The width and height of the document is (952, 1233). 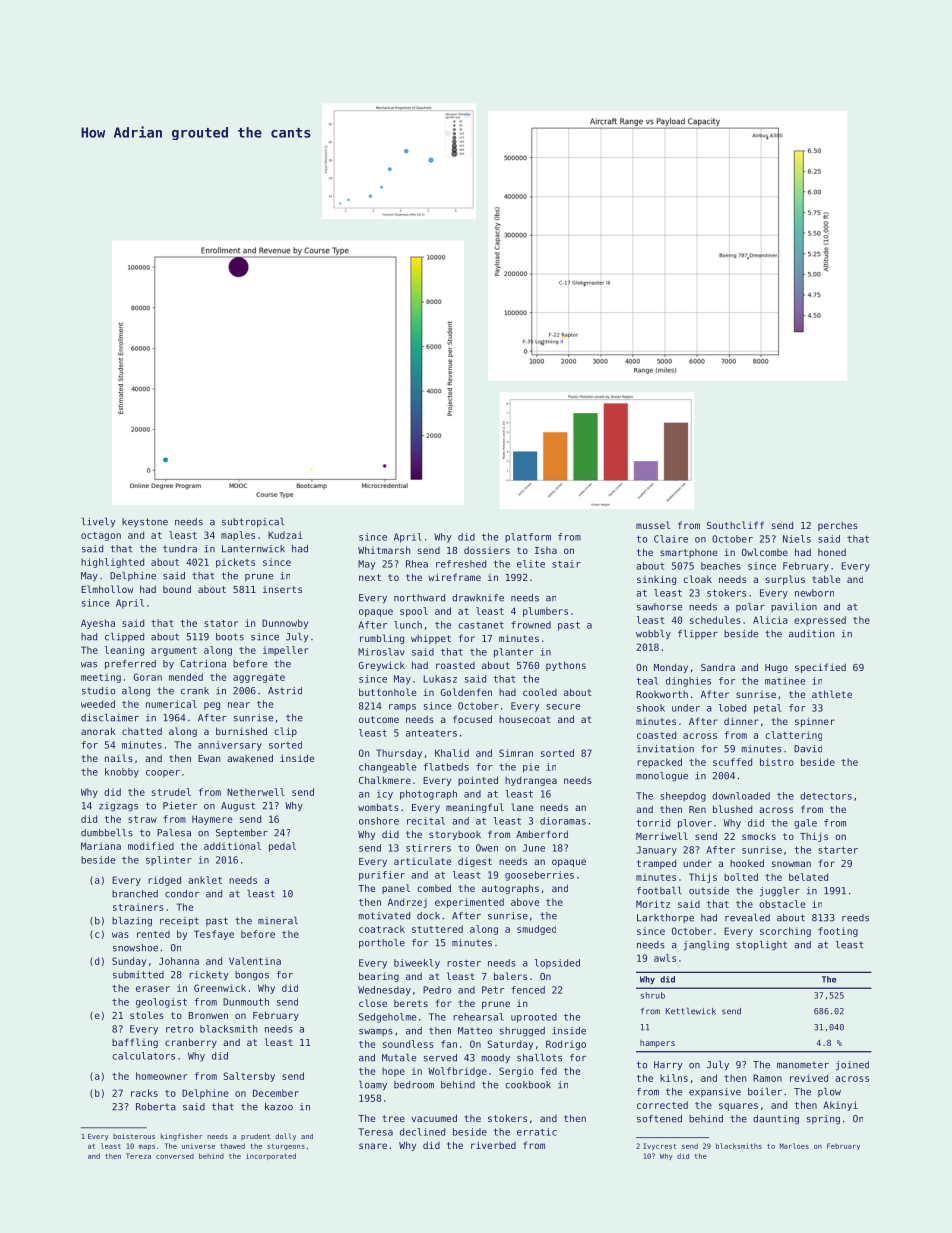 What do you see at coordinates (852, 1066) in the document?
I see `joined` at bounding box center [852, 1066].
